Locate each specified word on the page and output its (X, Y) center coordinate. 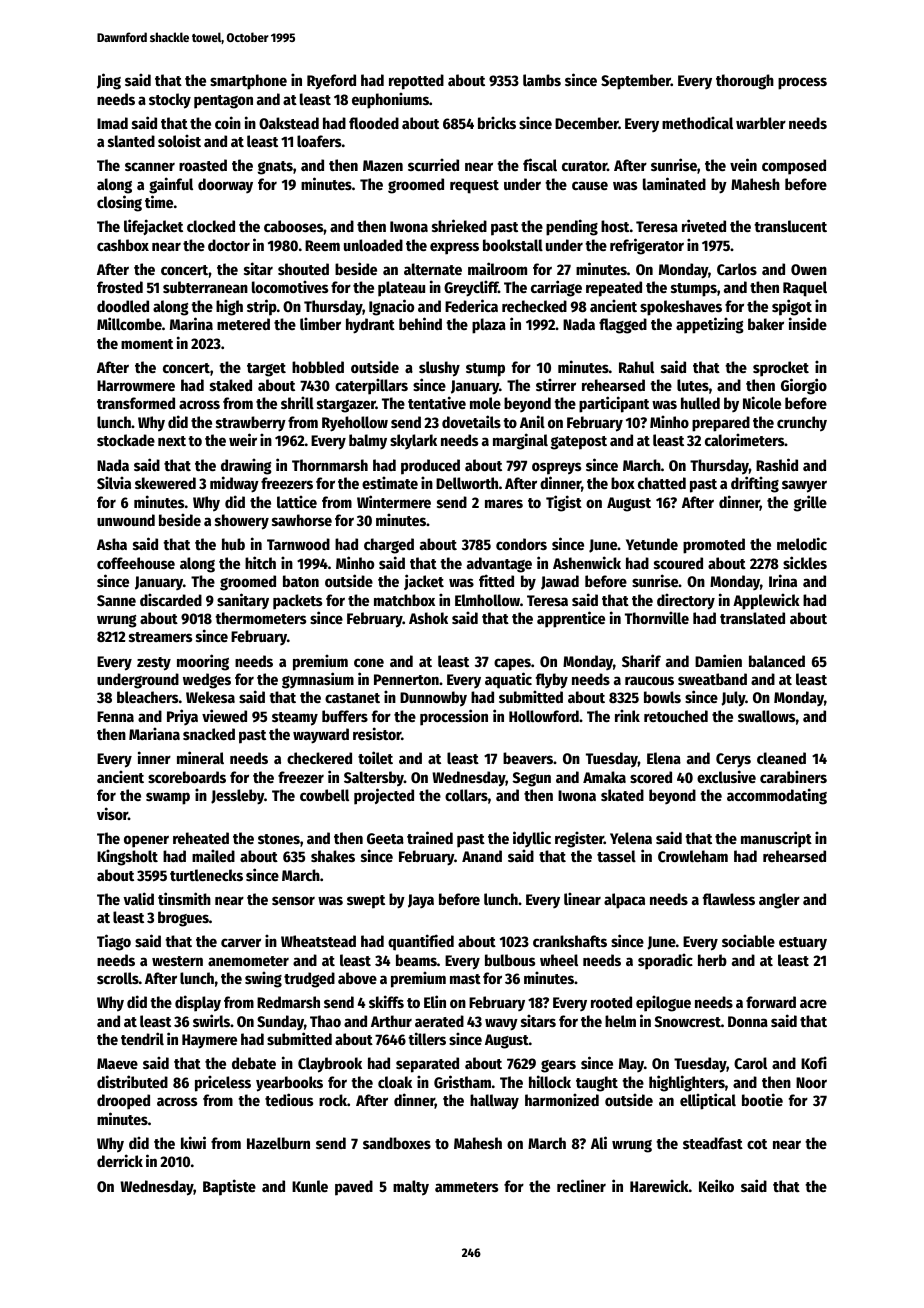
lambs (542, 80)
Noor (811, 1082)
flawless (729, 899)
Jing (109, 81)
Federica (471, 305)
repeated (614, 289)
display (198, 1003)
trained (430, 837)
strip (262, 307)
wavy (501, 1024)
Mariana (154, 733)
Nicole (762, 402)
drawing (246, 466)
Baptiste (229, 1187)
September (636, 82)
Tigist (564, 503)
